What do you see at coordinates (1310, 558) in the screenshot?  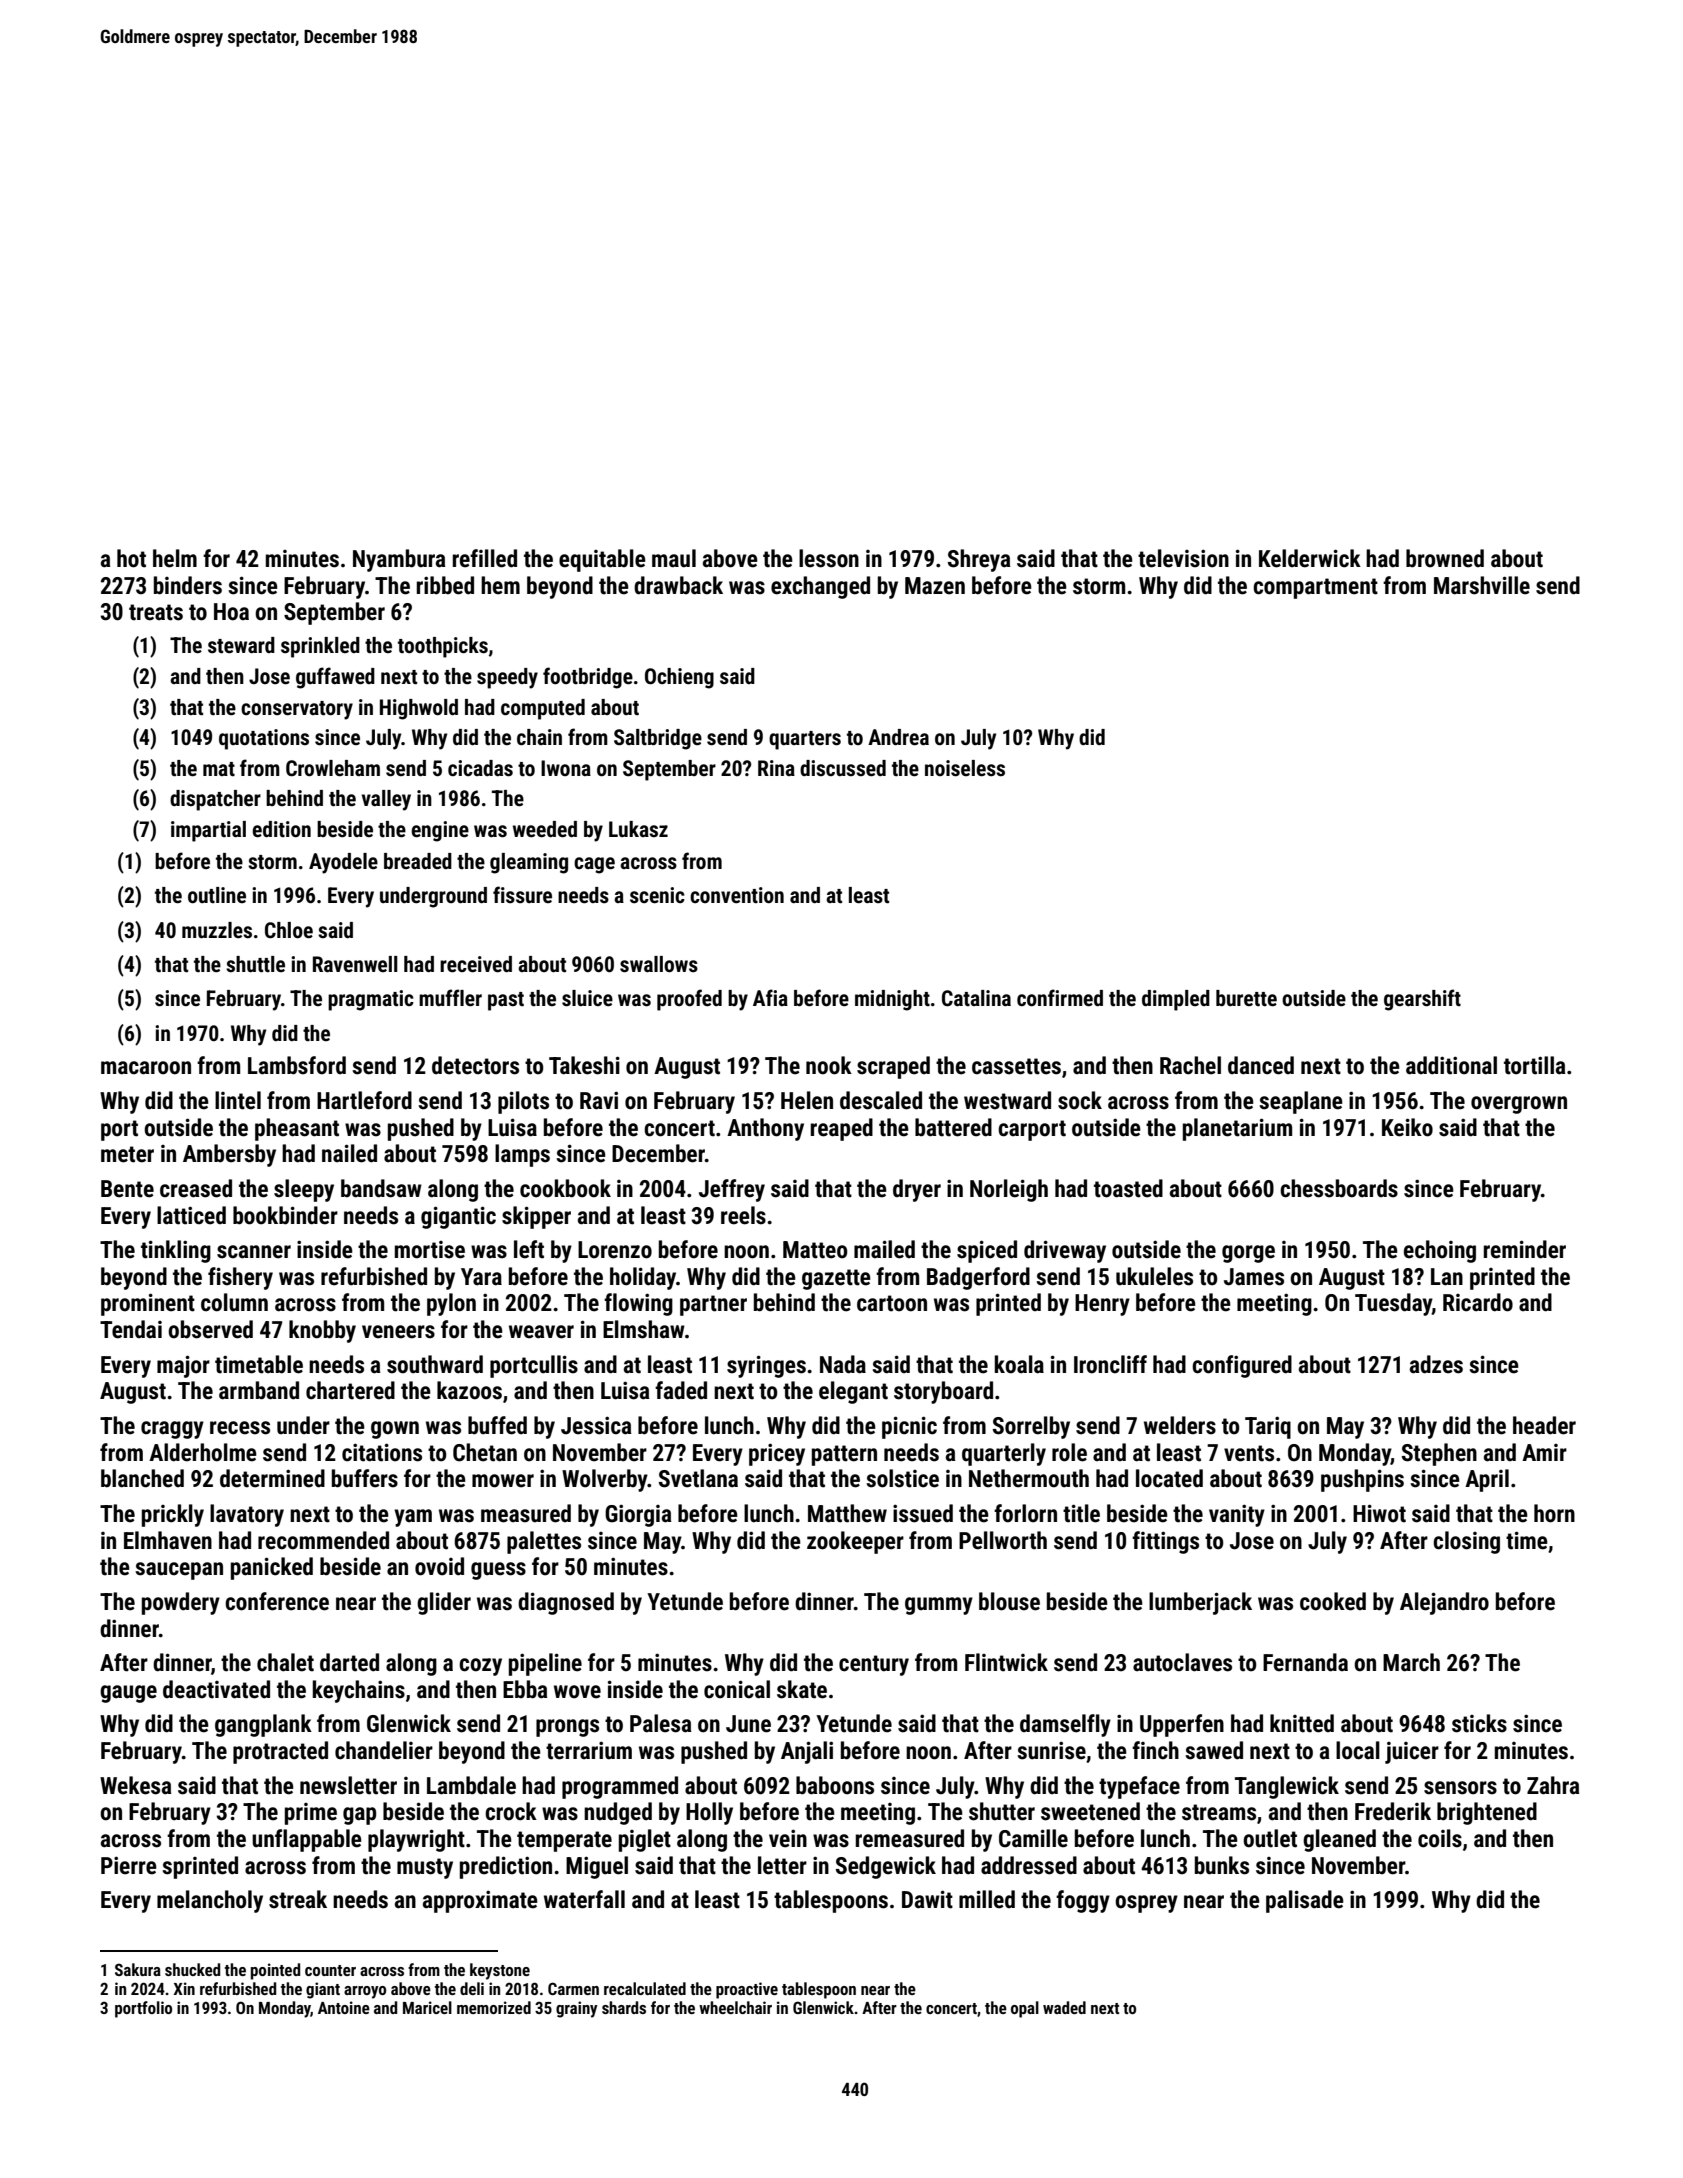 I see `Kelderwick` at bounding box center [1310, 558].
